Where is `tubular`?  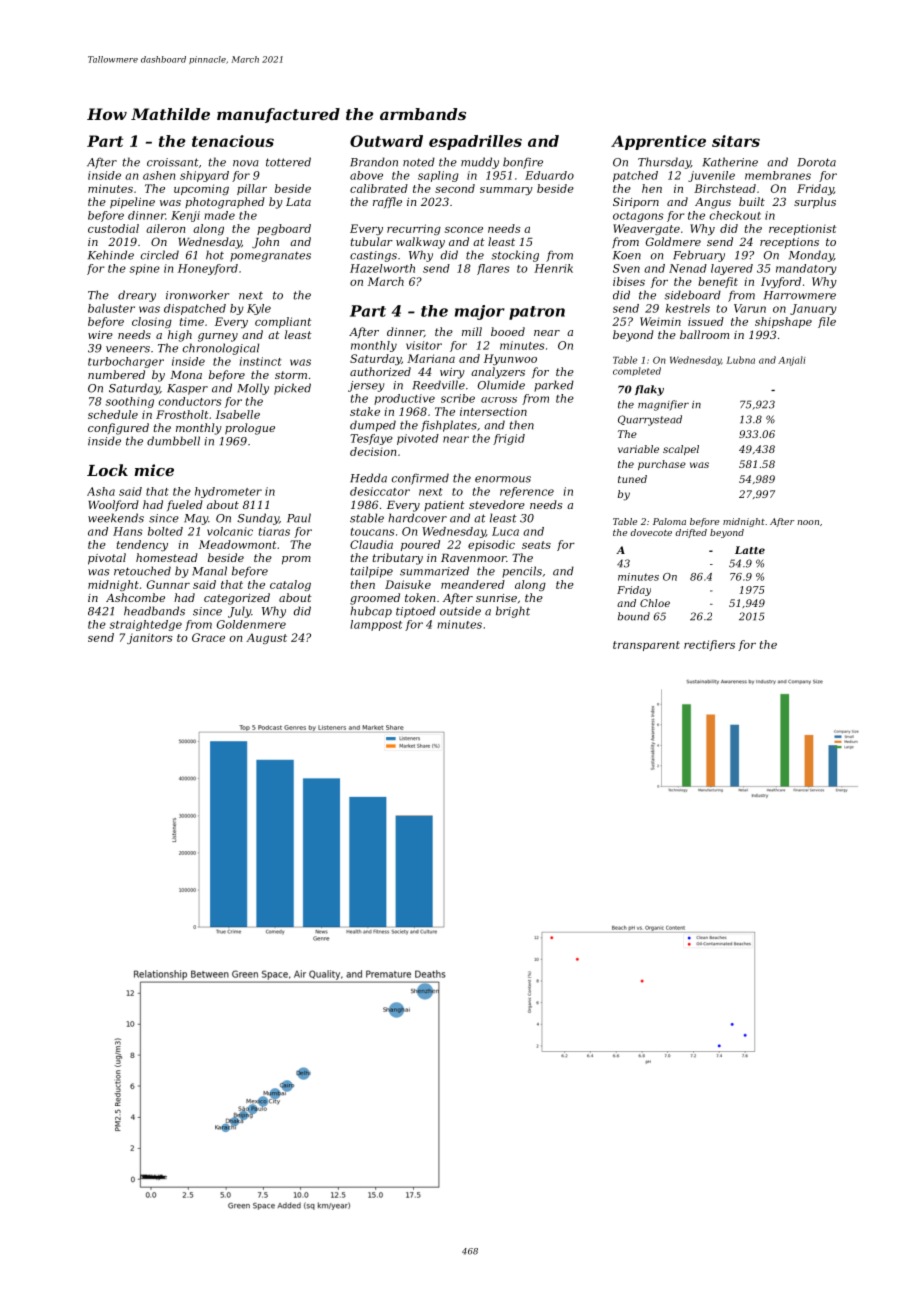 tubular is located at coordinates (372, 241).
